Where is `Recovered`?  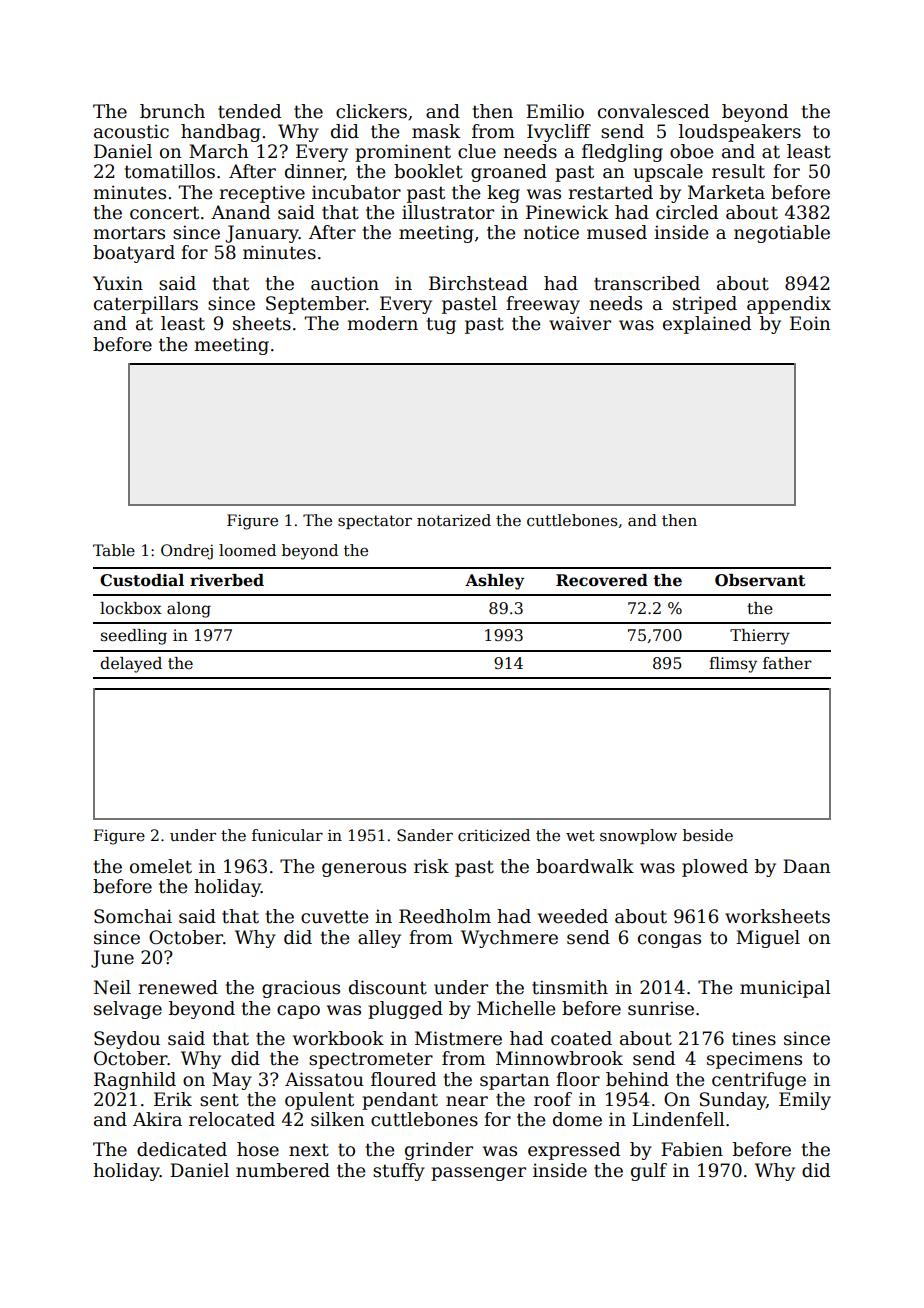
Recovered is located at coordinates (602, 580).
